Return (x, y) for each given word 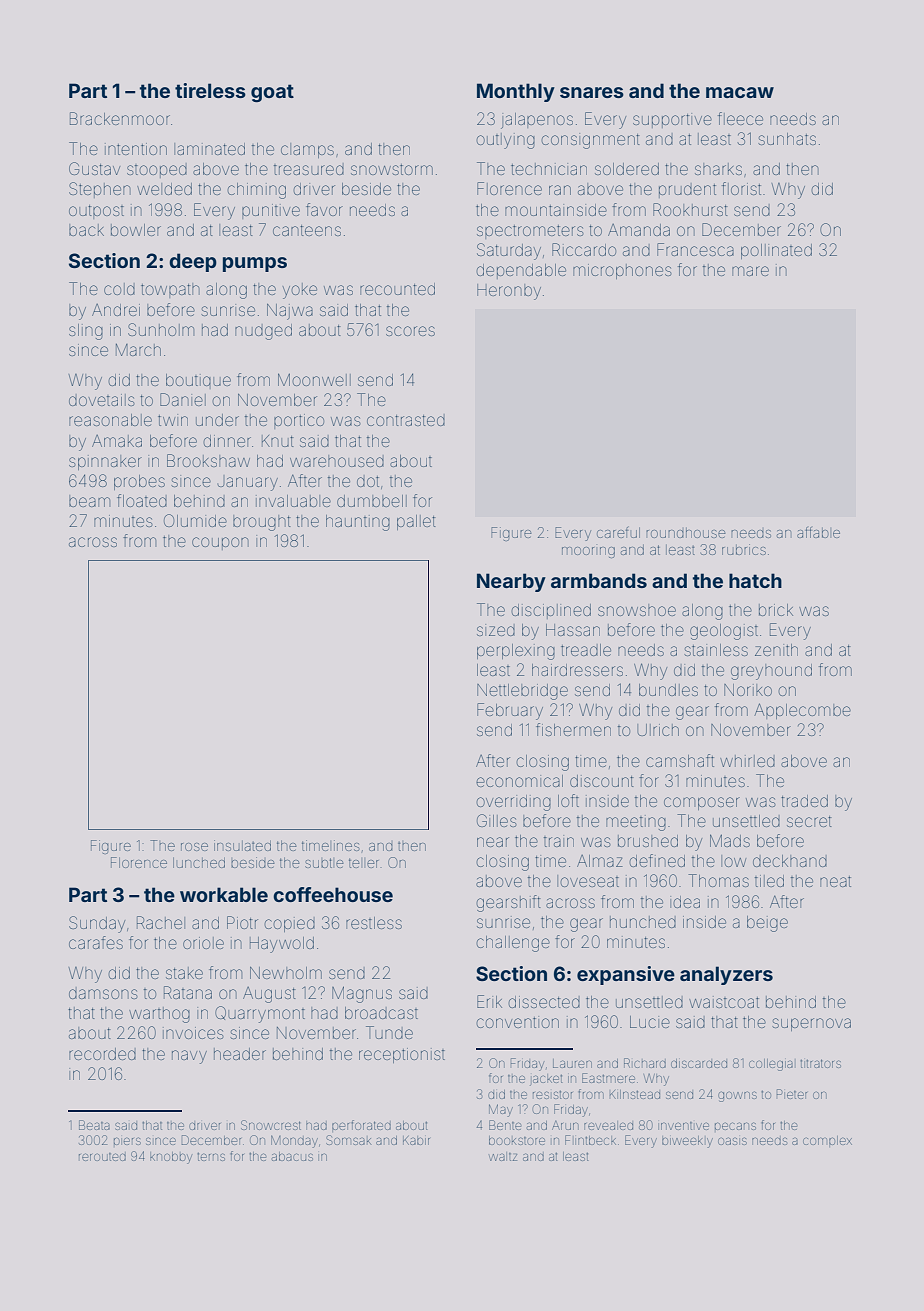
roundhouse (686, 533)
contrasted (406, 420)
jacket (546, 1080)
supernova (811, 1024)
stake (184, 973)
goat (272, 93)
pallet (416, 522)
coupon (220, 543)
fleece (740, 118)
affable (818, 532)
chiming (257, 191)
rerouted (102, 1157)
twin (173, 420)
